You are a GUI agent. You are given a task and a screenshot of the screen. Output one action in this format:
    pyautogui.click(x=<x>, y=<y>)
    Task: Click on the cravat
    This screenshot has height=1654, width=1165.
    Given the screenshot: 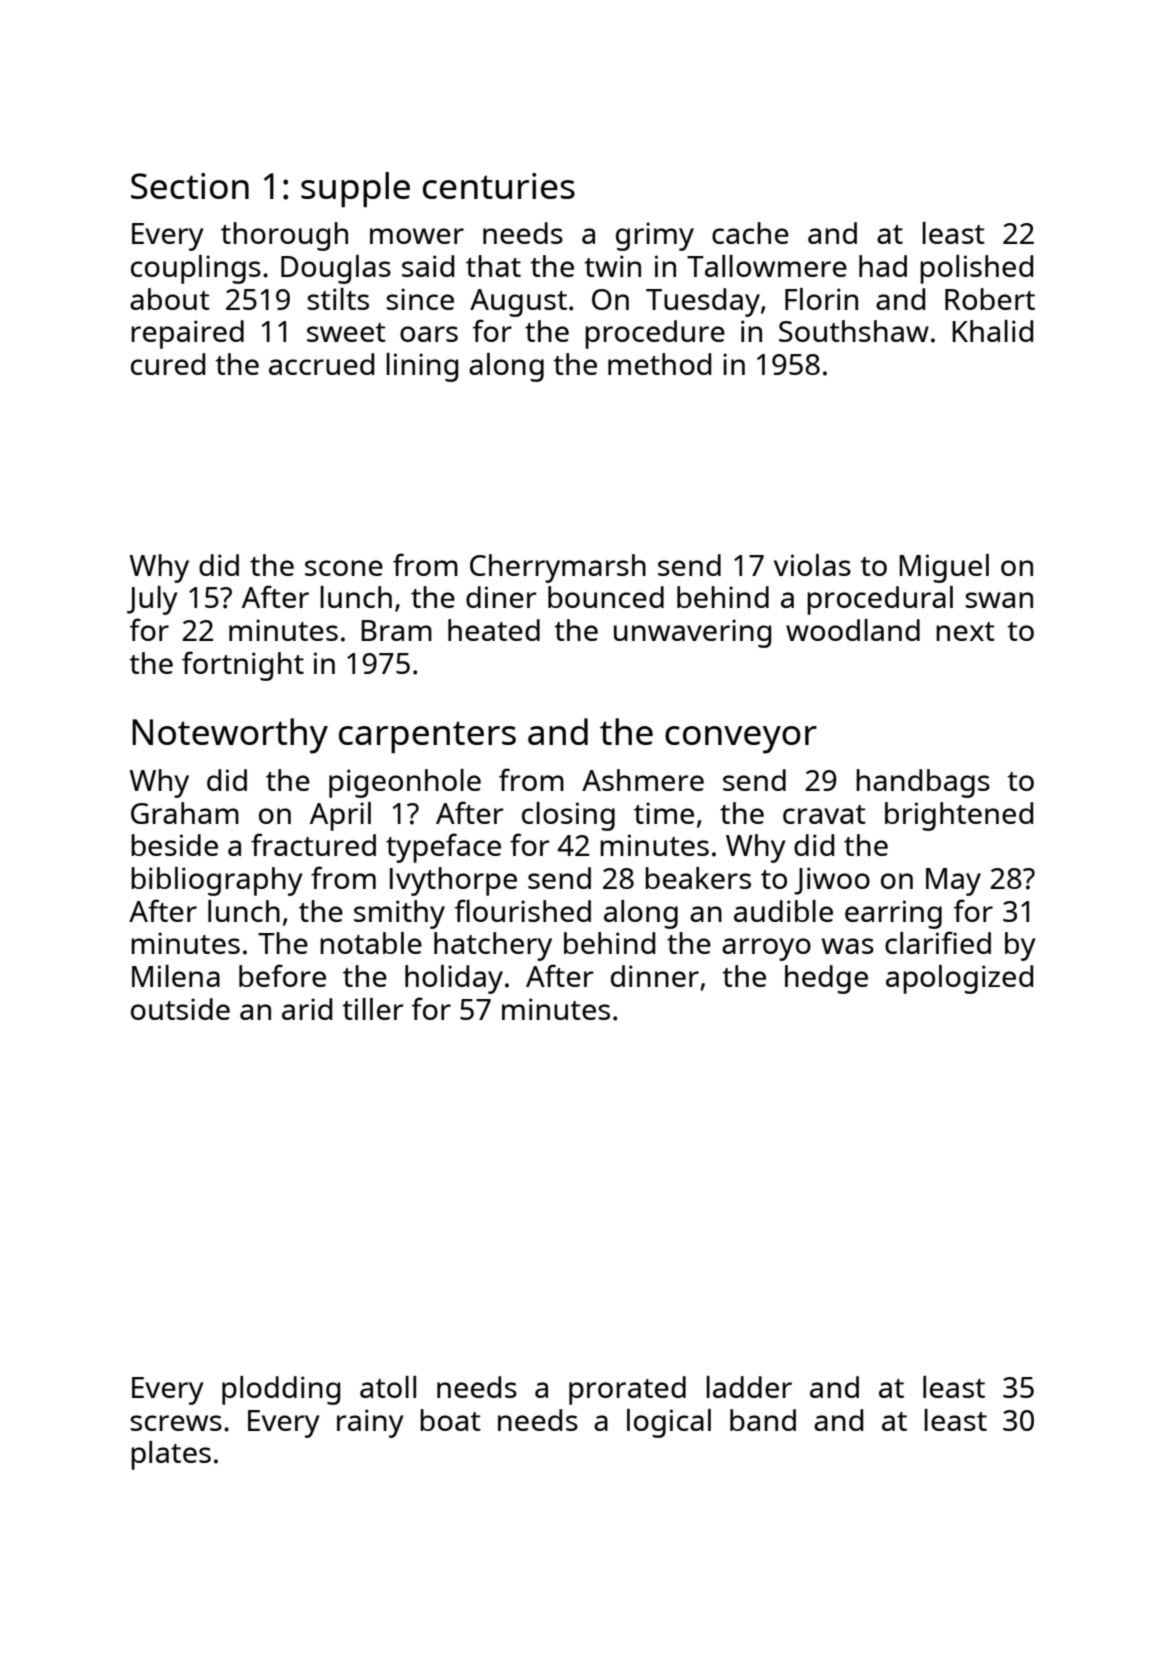 What is the action you would take?
    pyautogui.click(x=824, y=814)
